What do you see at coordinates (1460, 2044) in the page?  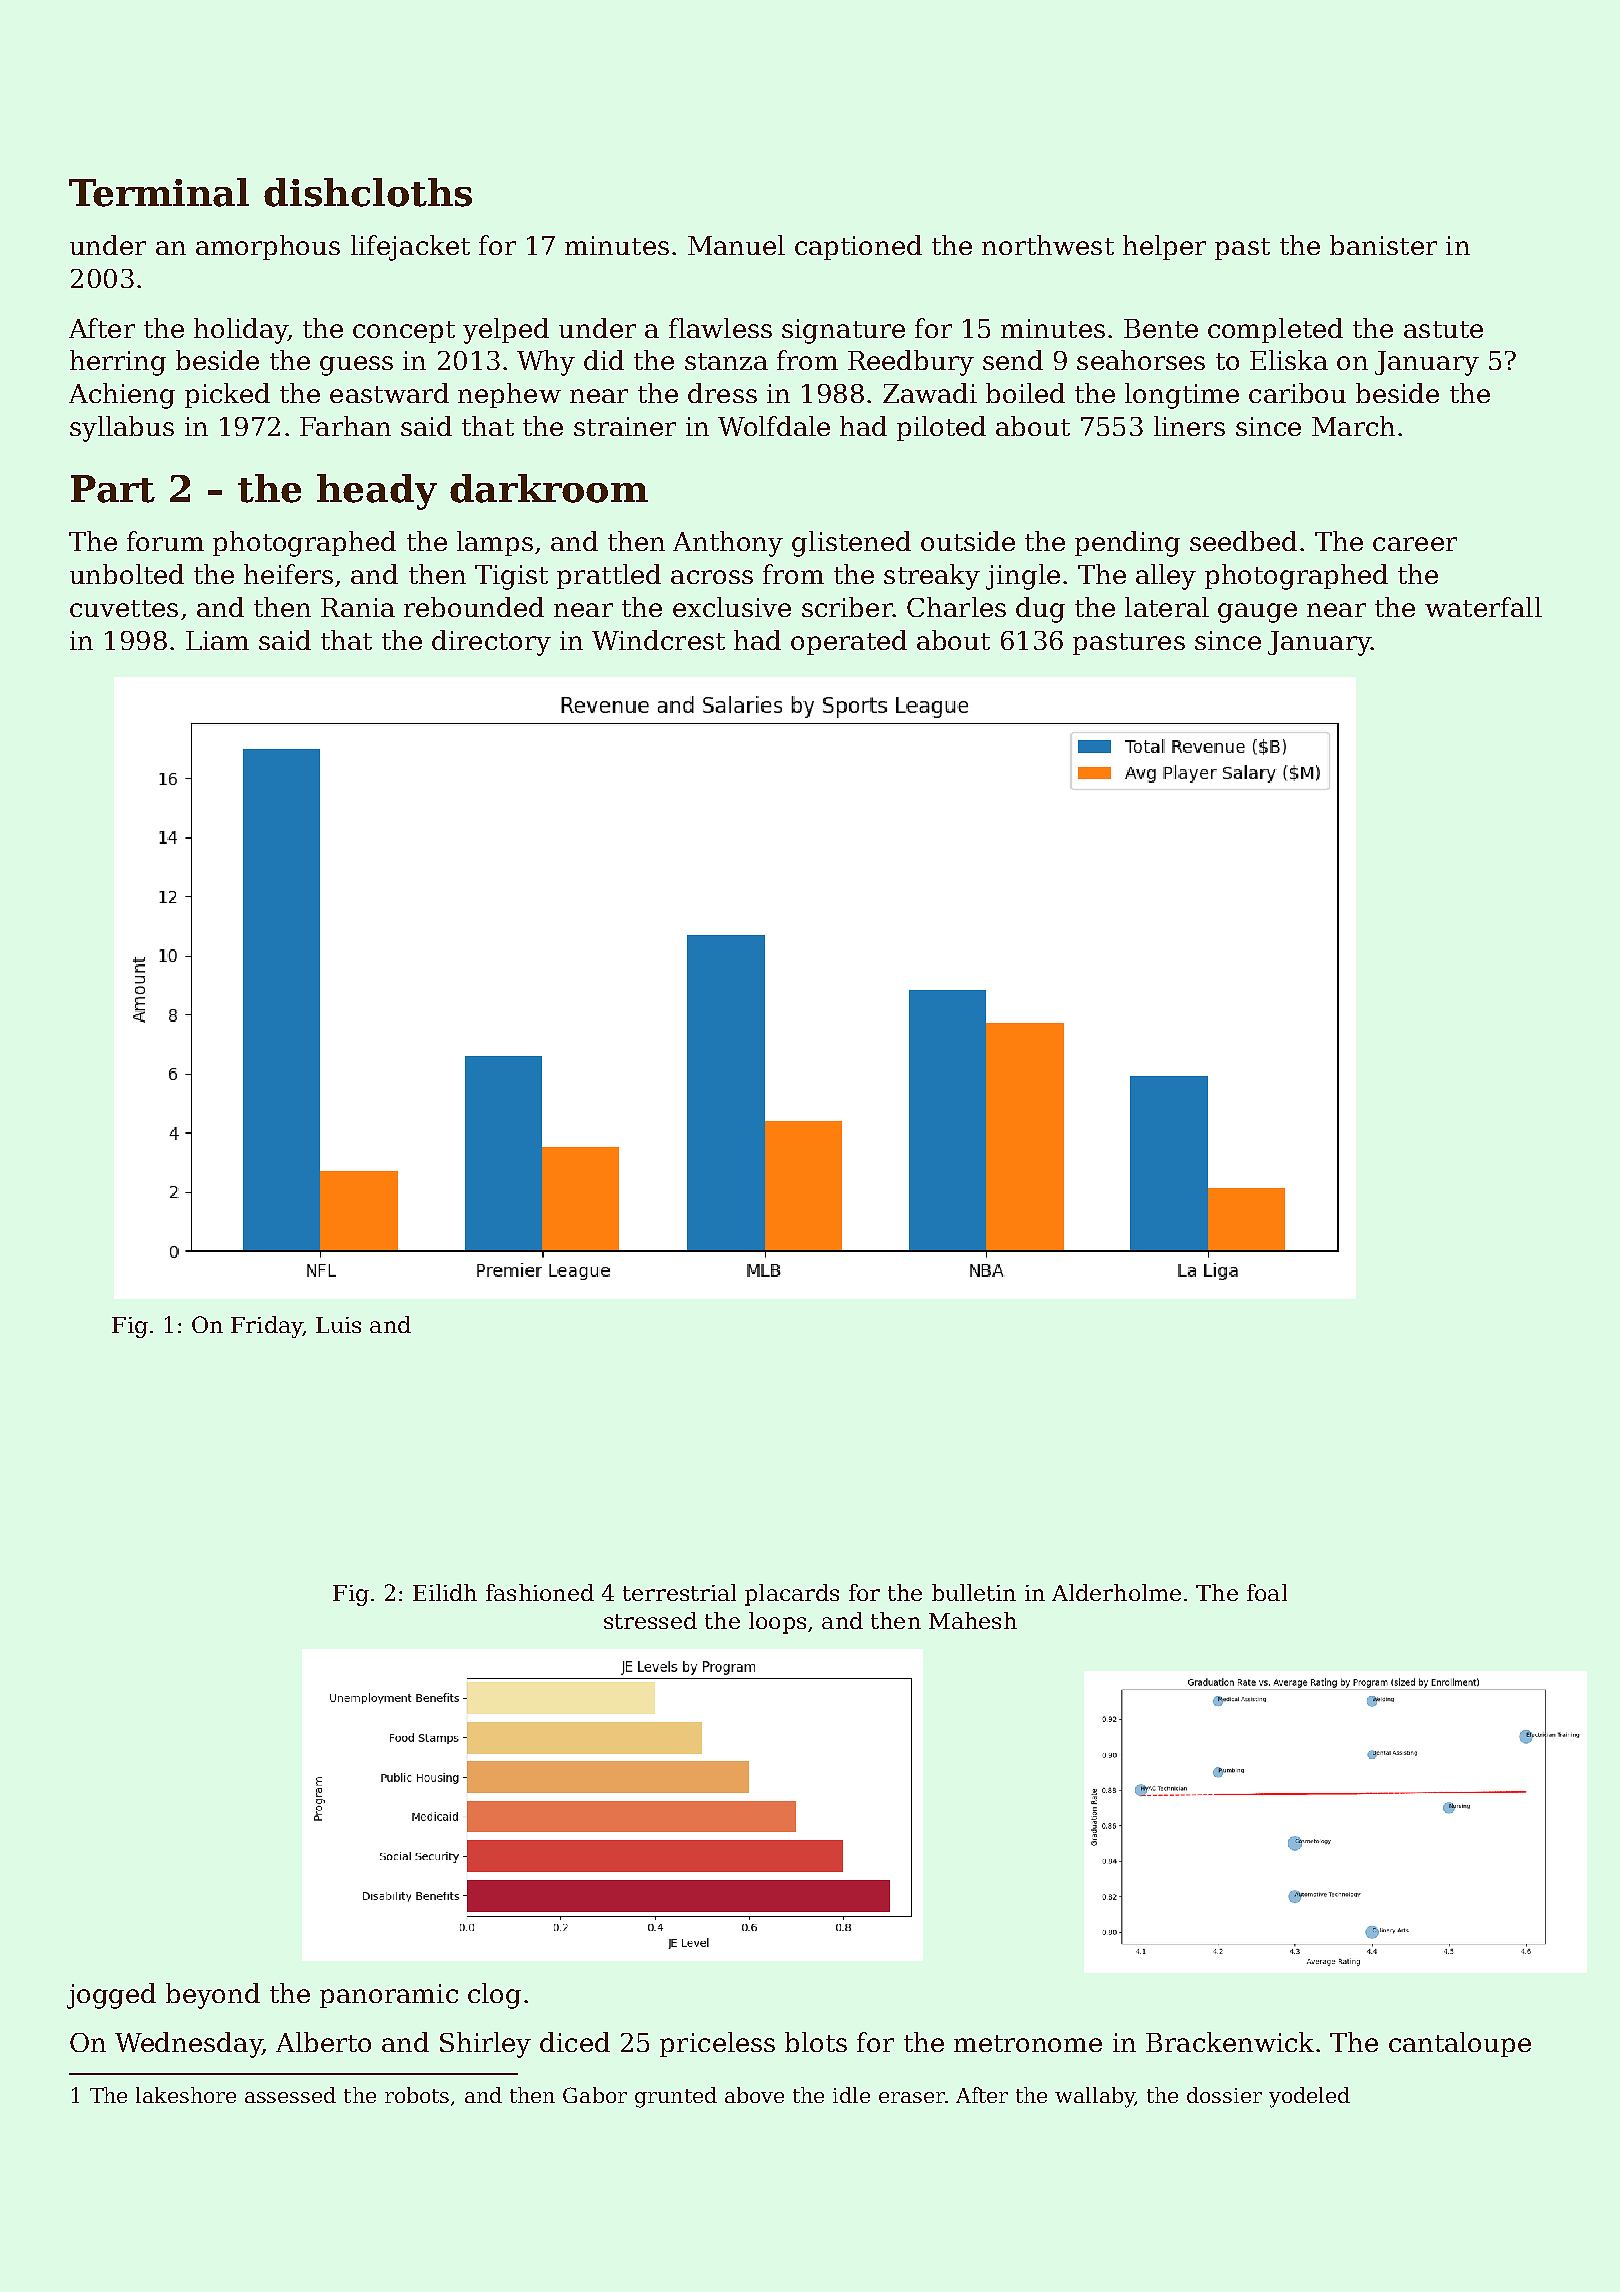 I see `cantaloupe` at bounding box center [1460, 2044].
